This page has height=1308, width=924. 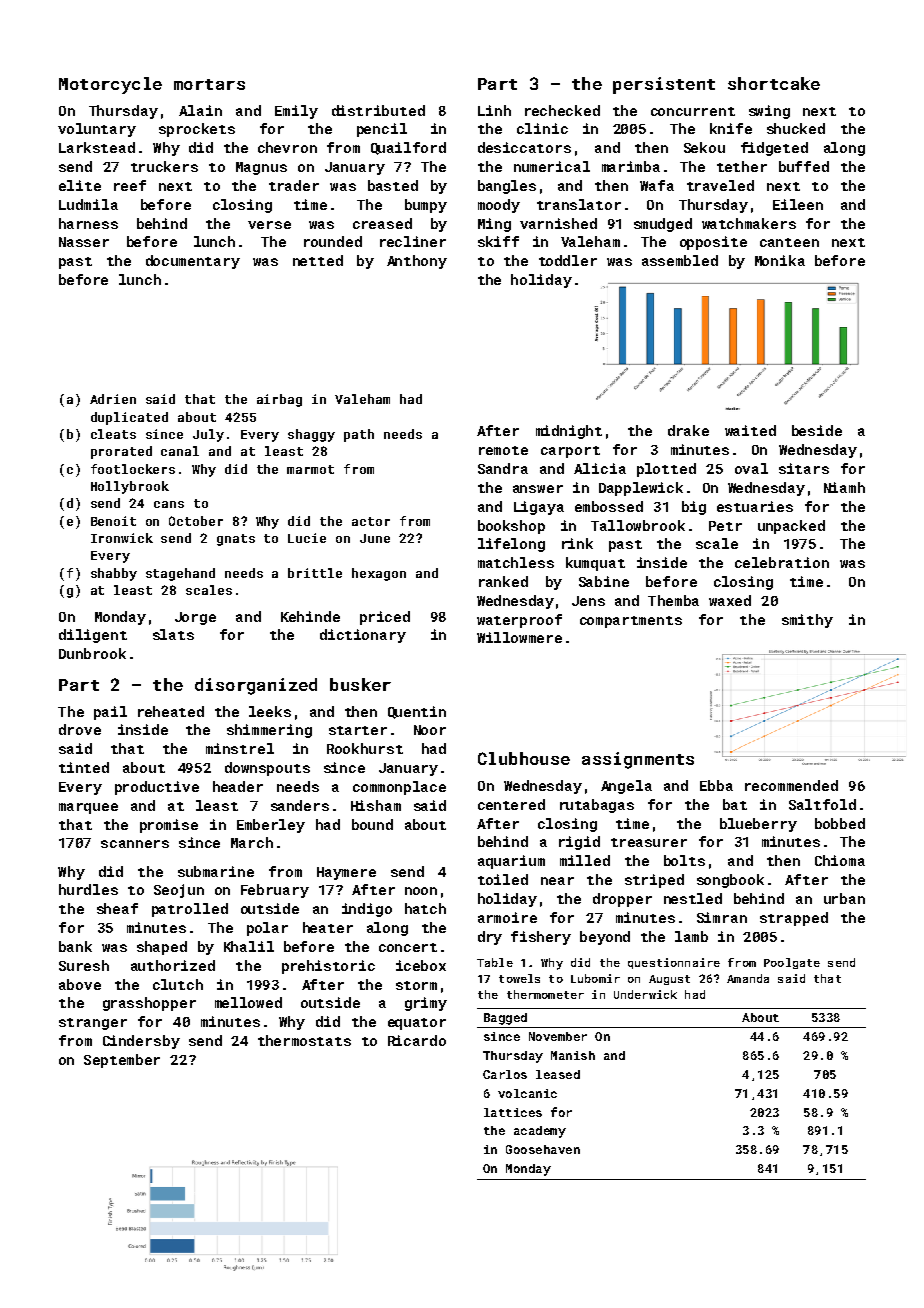 I want to click on priced, so click(x=385, y=618).
